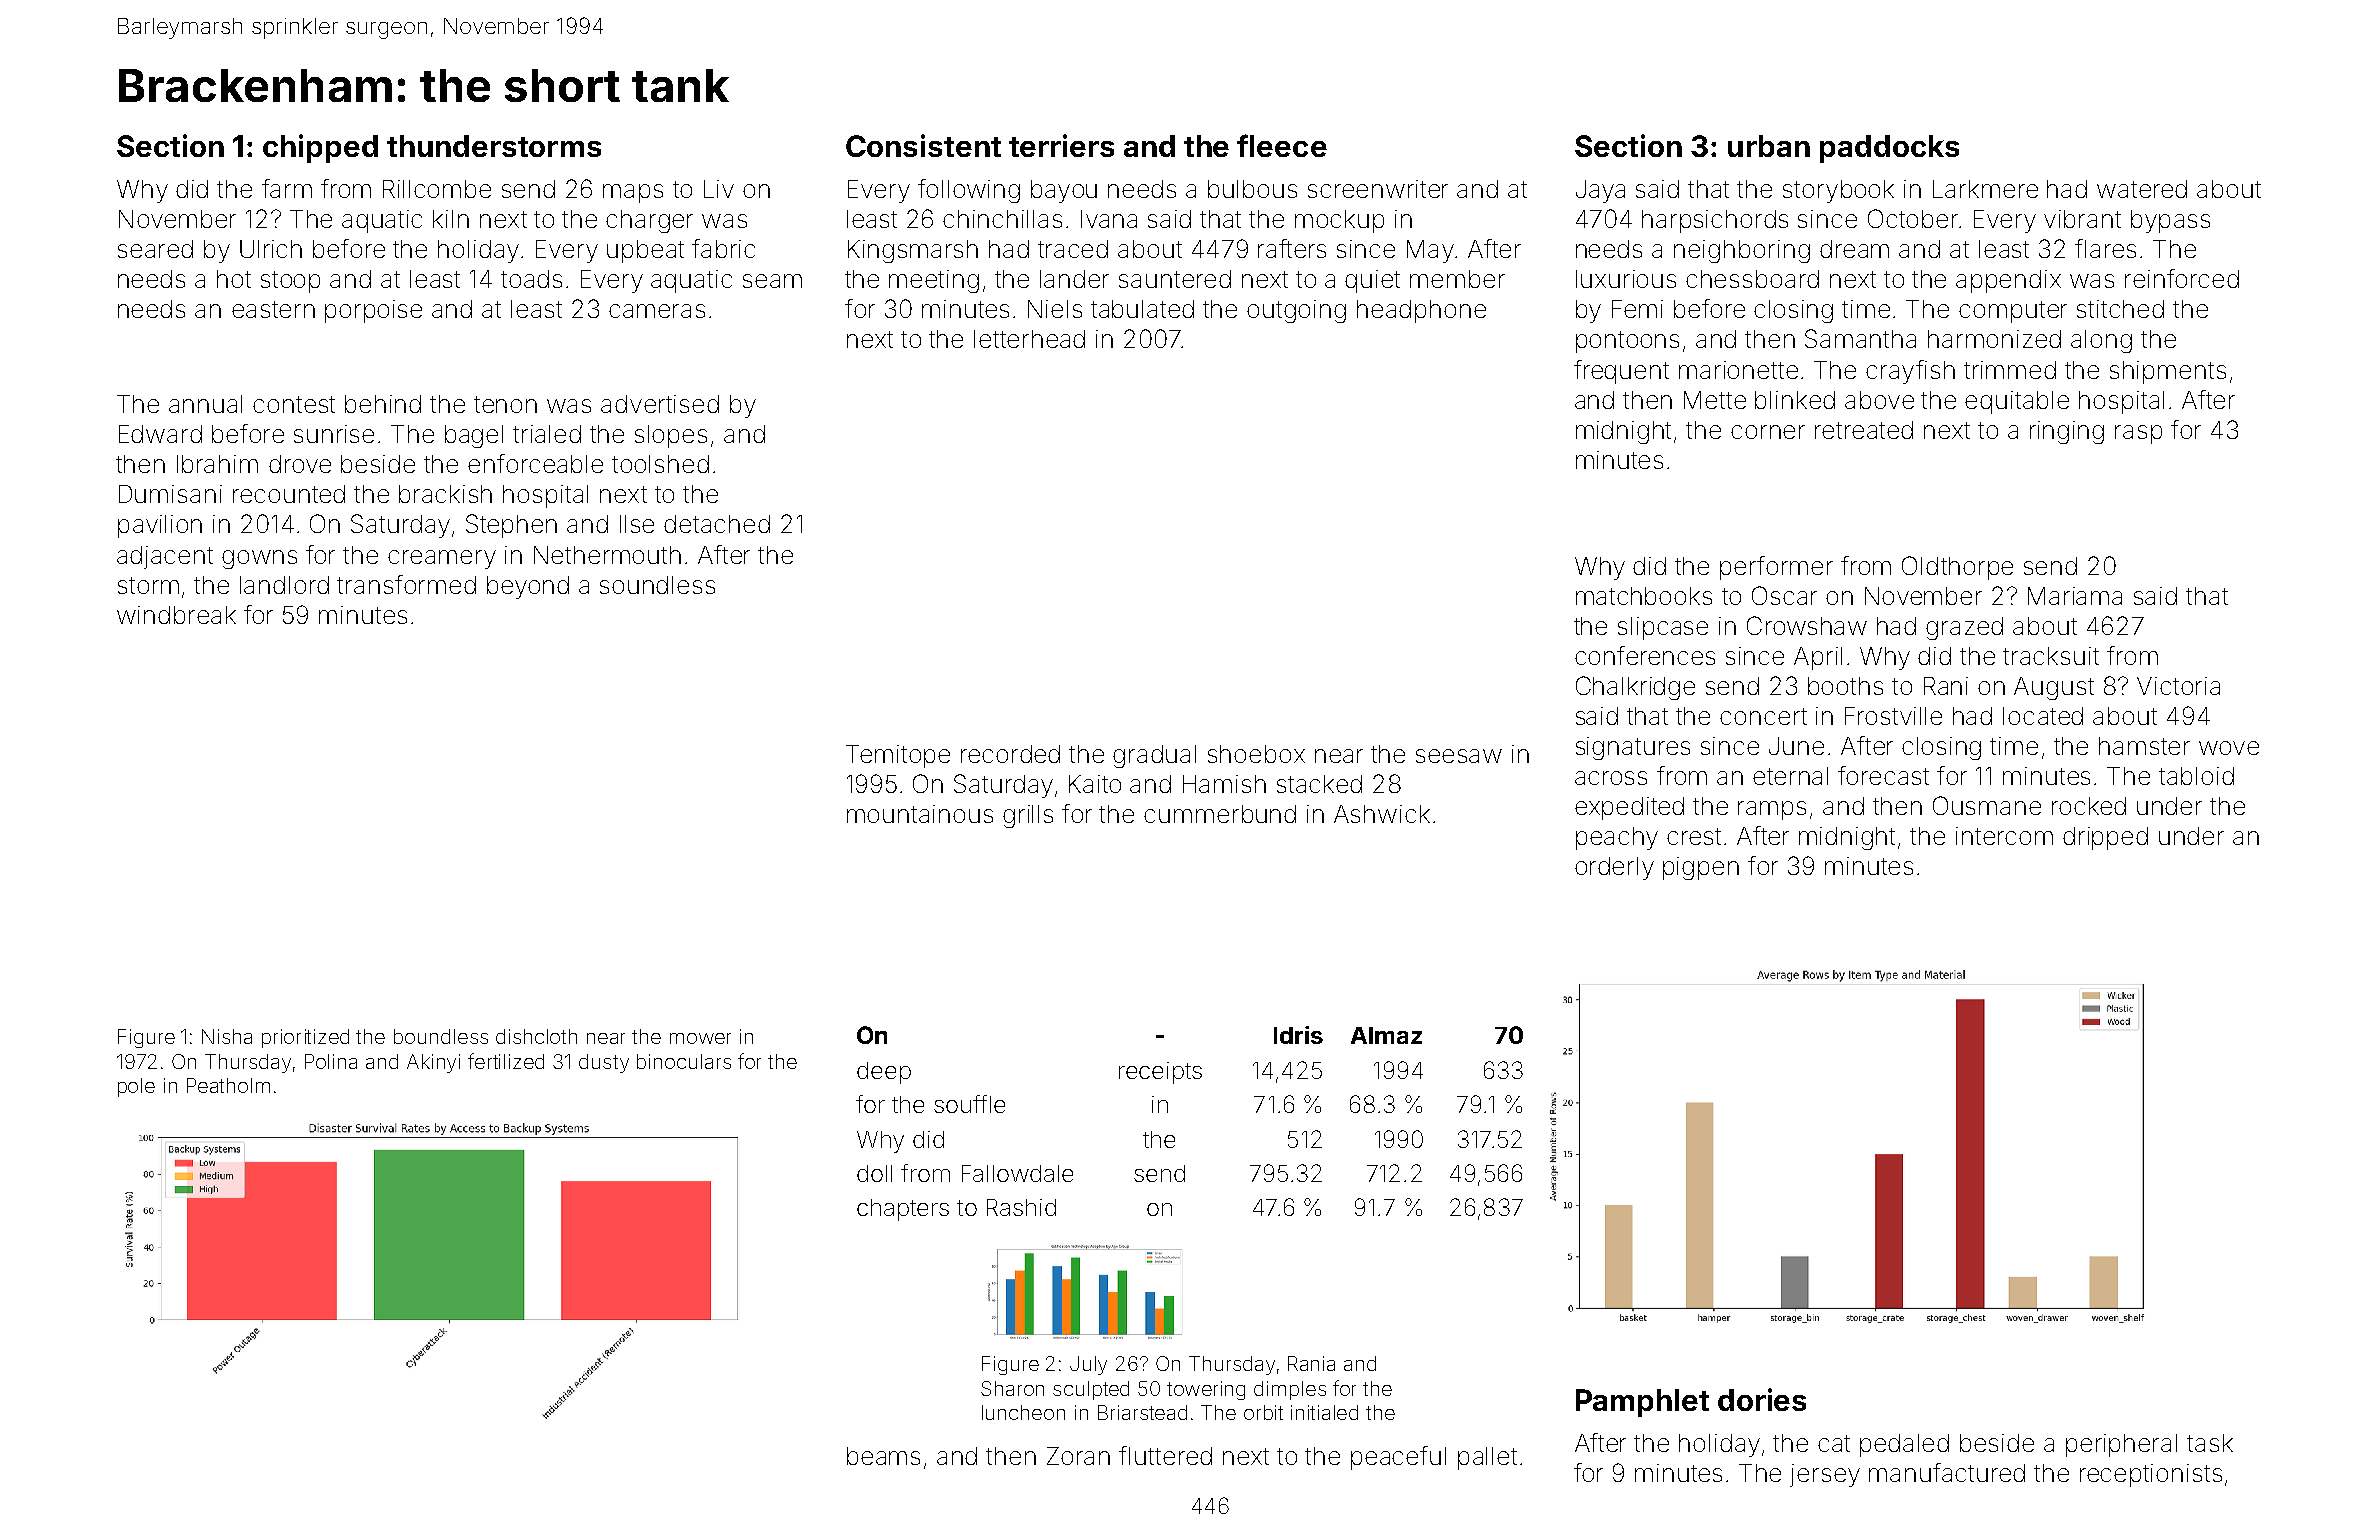 The height and width of the screenshot is (1540, 2380). Describe the element at coordinates (920, 814) in the screenshot. I see `mountainous` at that location.
